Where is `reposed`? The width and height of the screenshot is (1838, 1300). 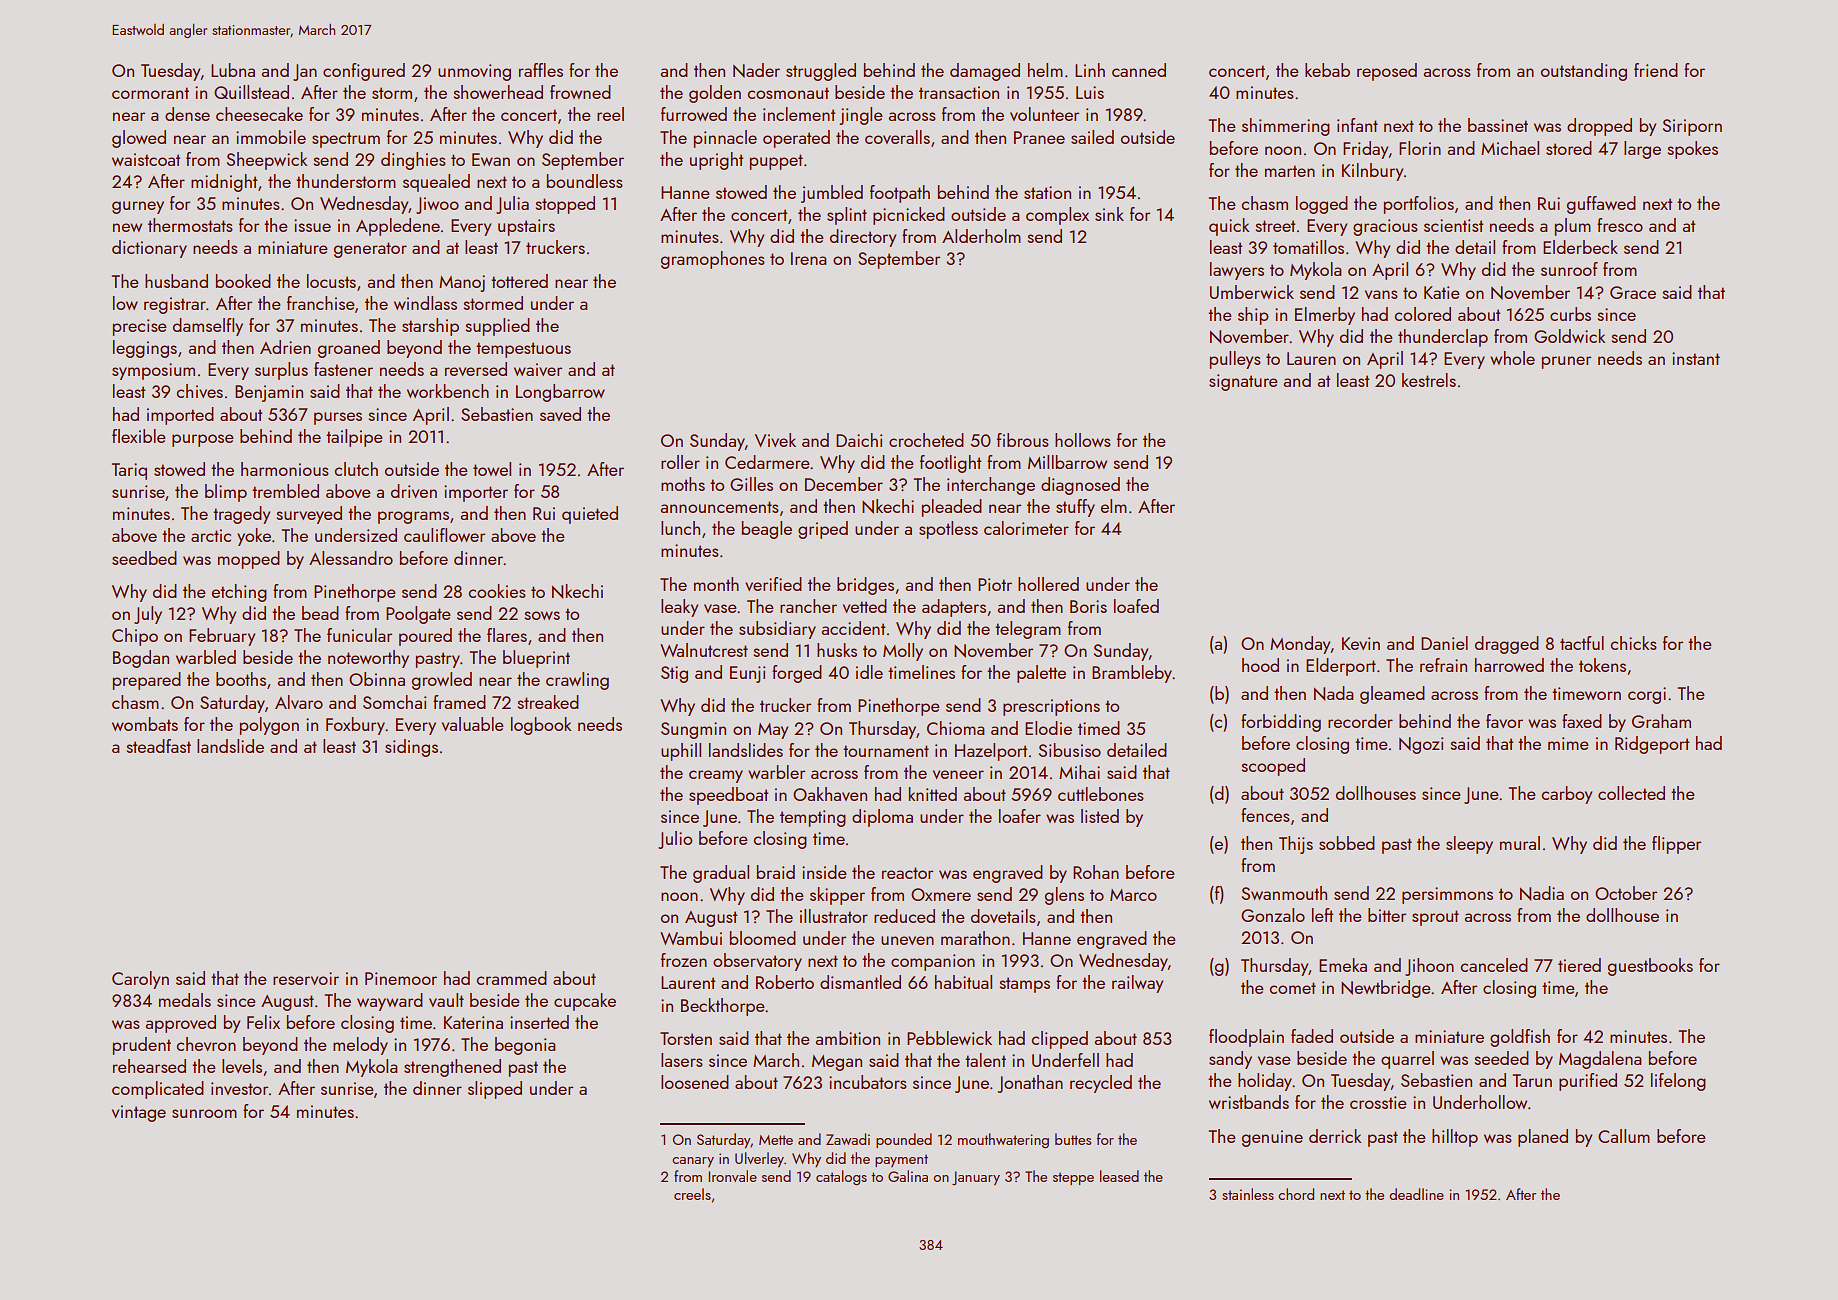 reposed is located at coordinates (1387, 72).
